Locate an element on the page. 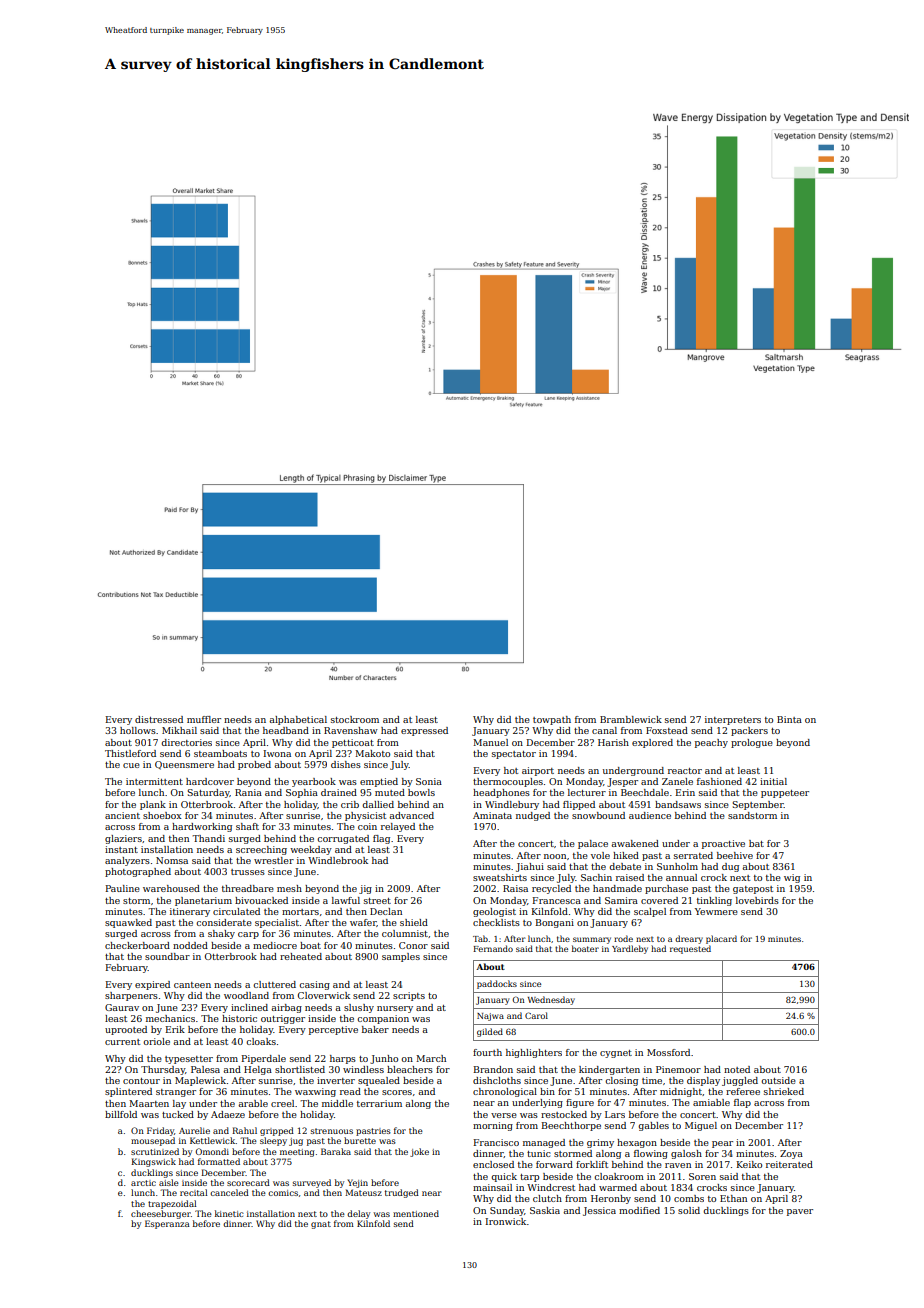  Sonia is located at coordinates (429, 781).
